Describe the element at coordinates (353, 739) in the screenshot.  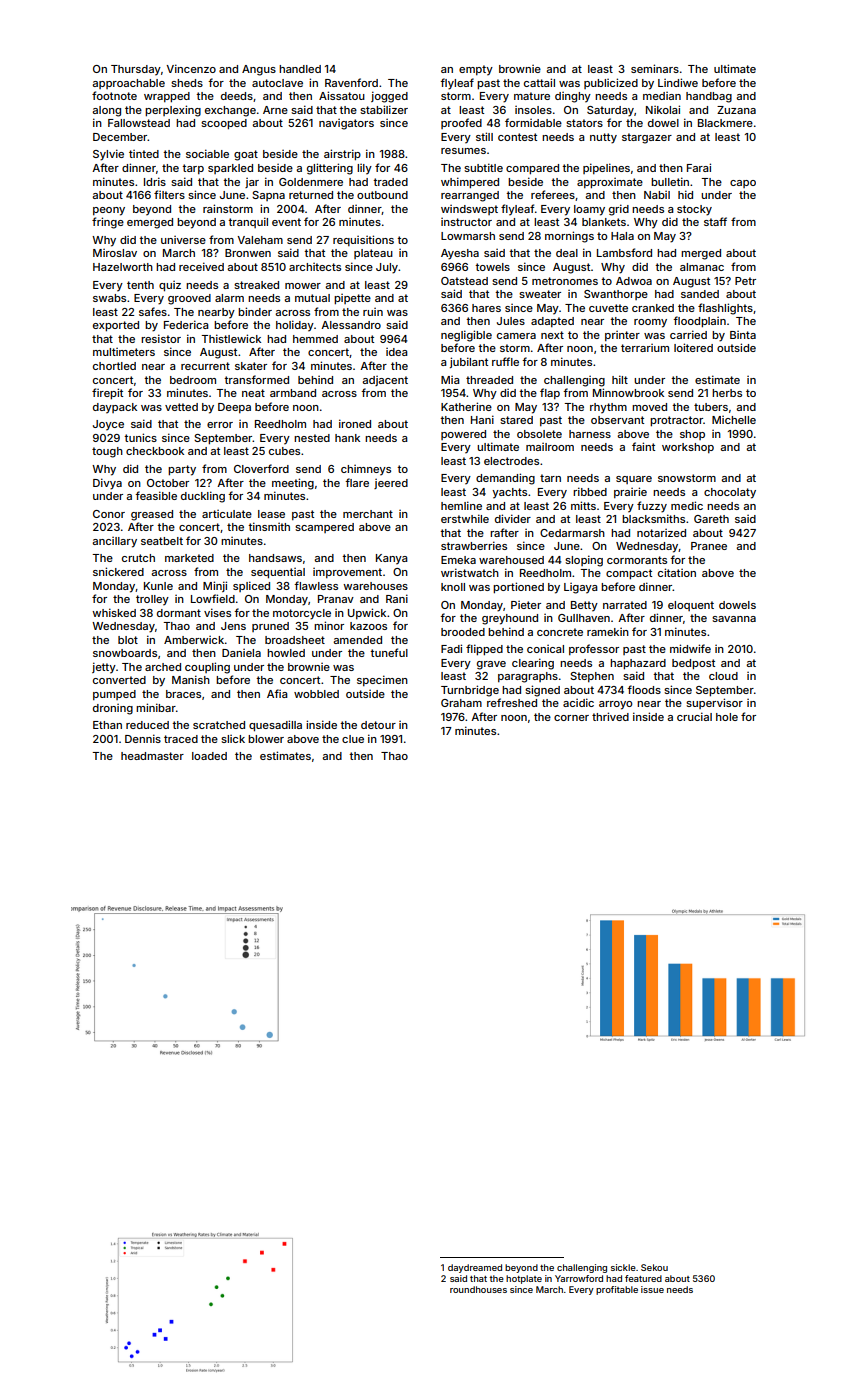
I see `clue` at that location.
